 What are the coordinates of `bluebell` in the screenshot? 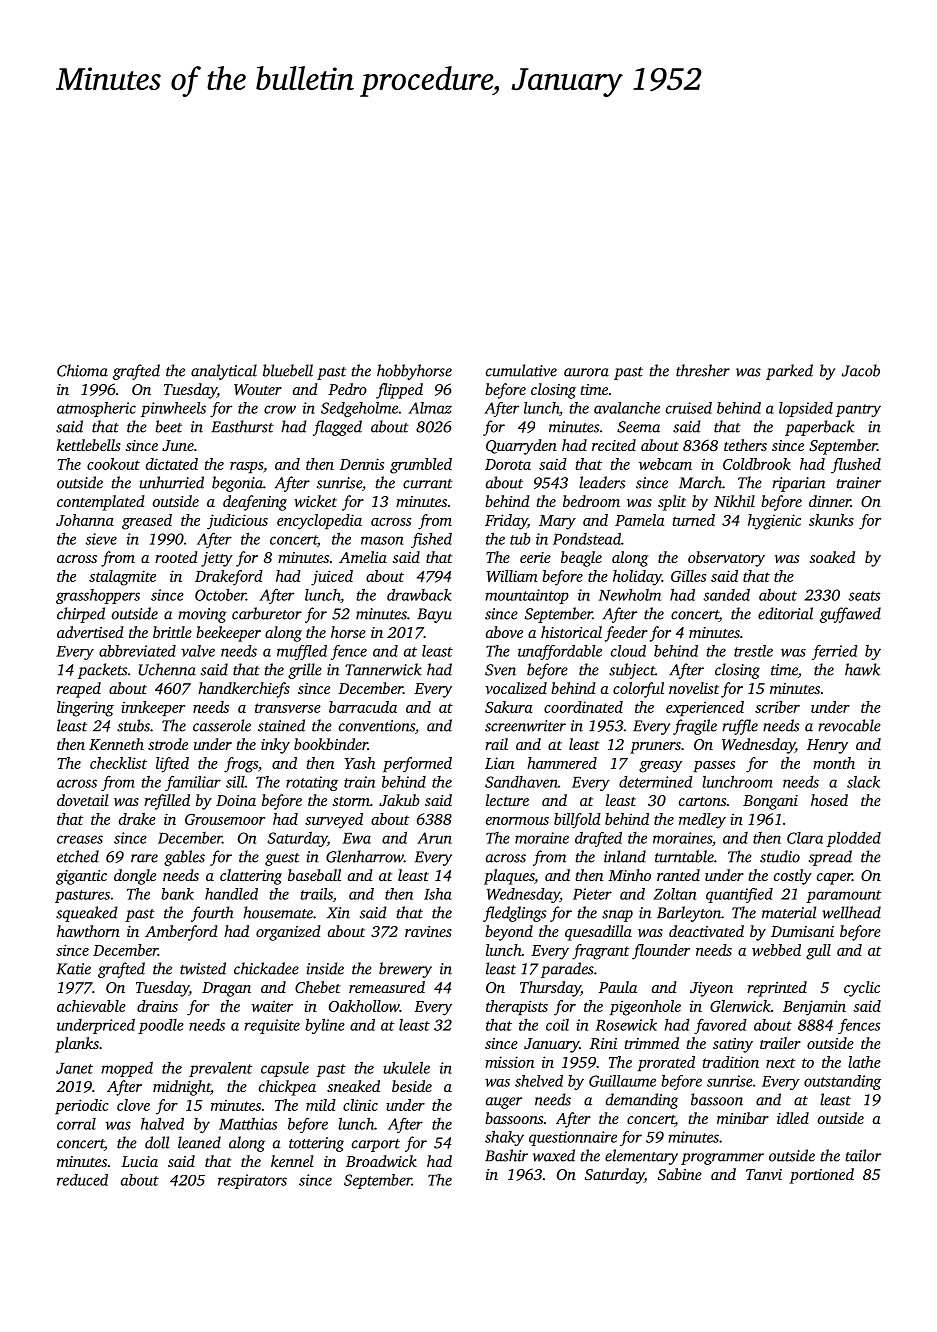 It's located at (288, 370).
